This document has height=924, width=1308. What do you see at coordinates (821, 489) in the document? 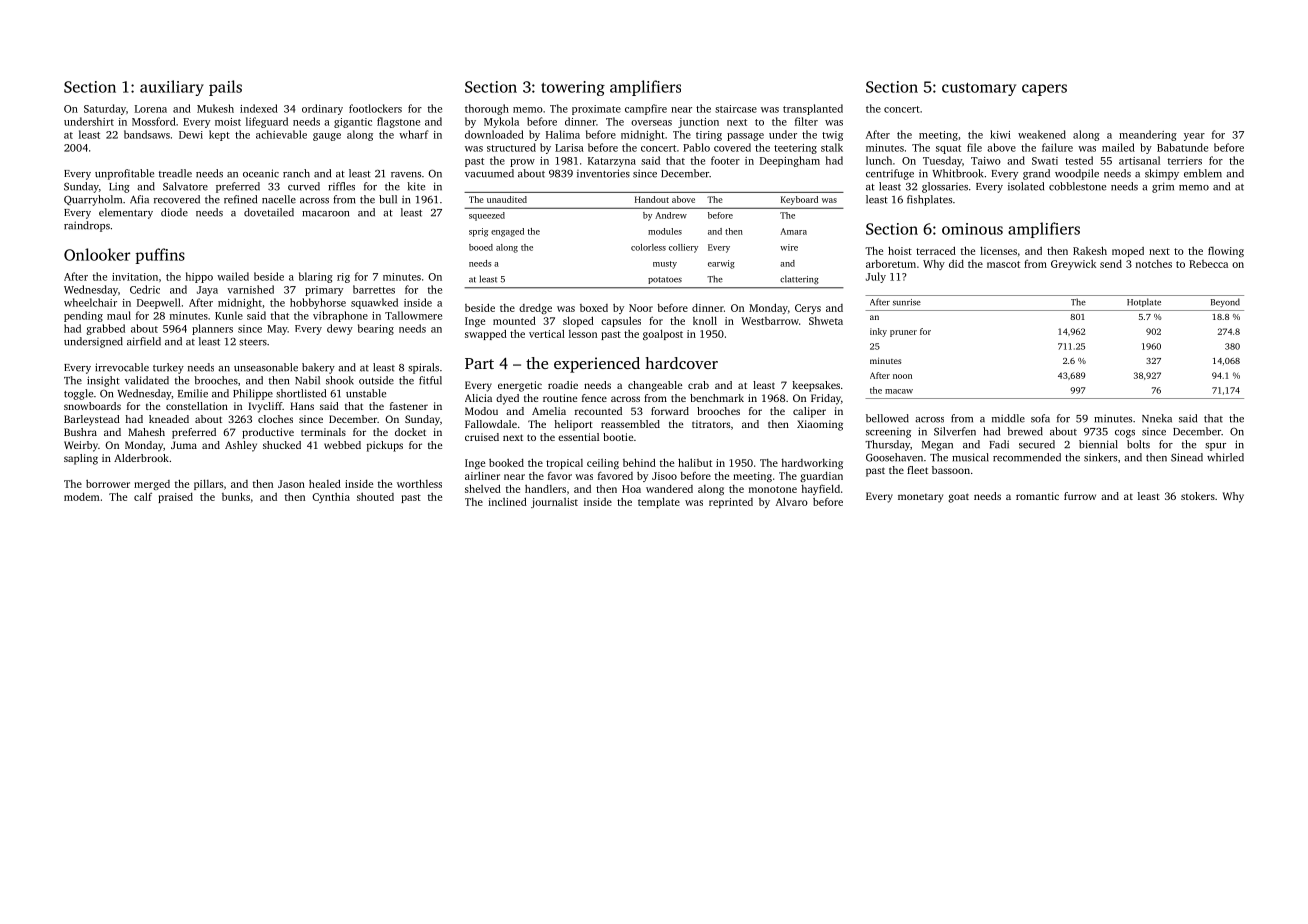
I see `hayfield` at bounding box center [821, 489].
